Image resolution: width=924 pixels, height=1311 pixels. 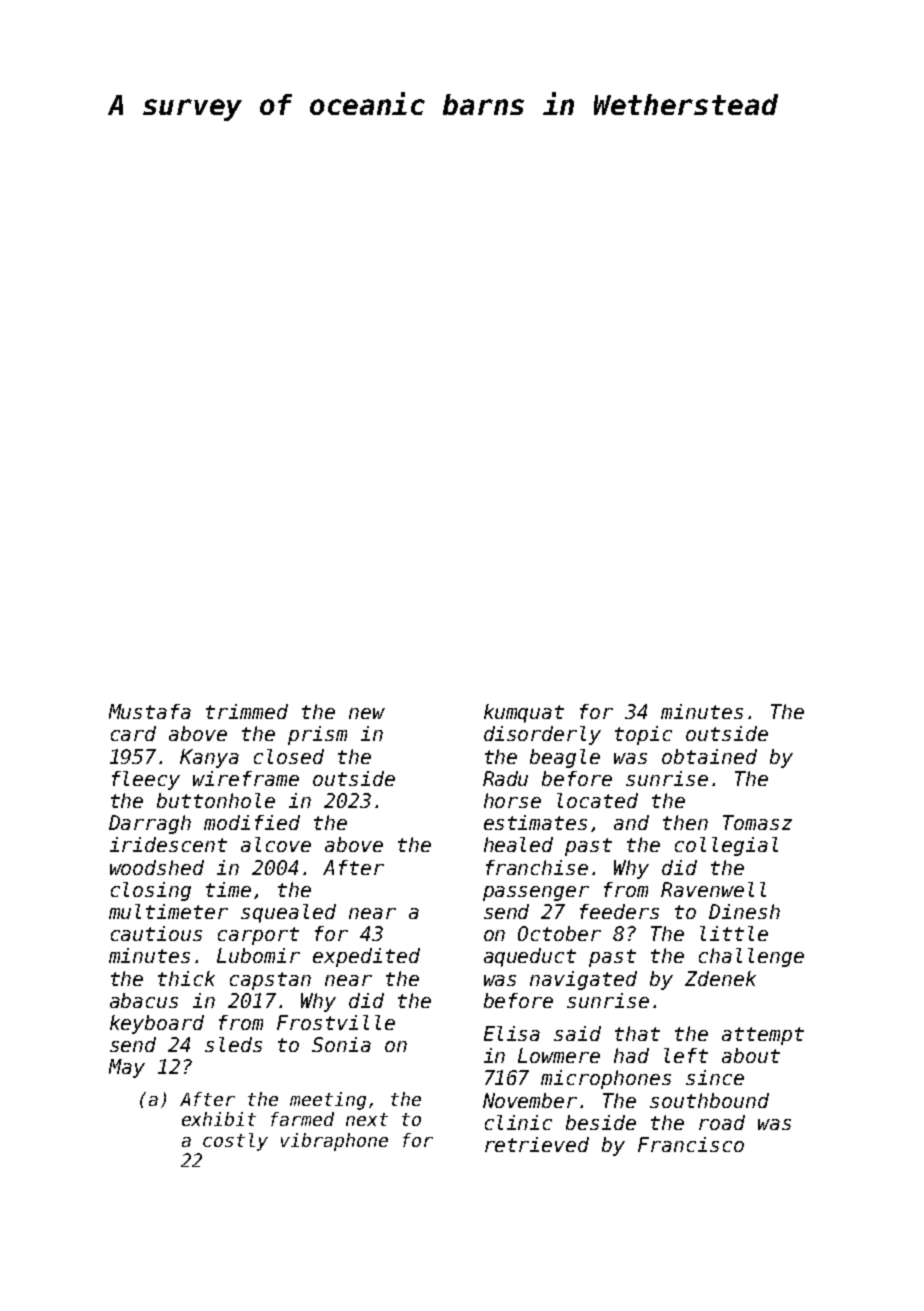 What do you see at coordinates (734, 933) in the screenshot?
I see `little` at bounding box center [734, 933].
